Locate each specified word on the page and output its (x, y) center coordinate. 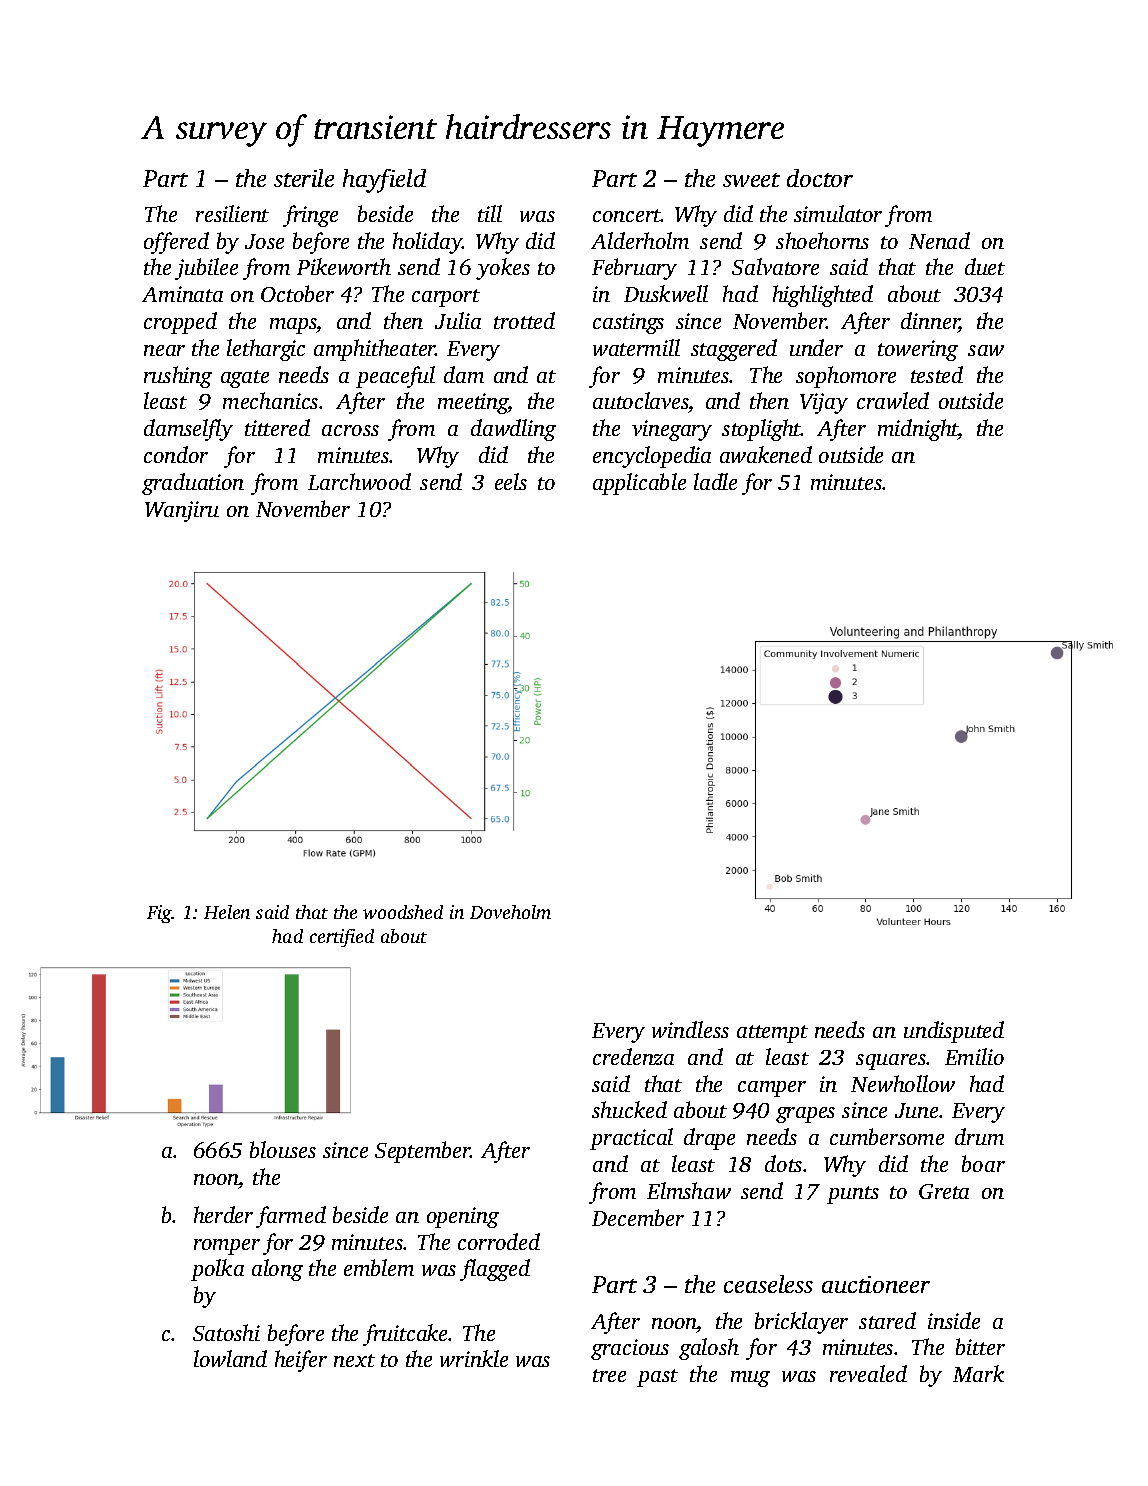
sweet (751, 180)
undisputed (954, 1032)
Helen (227, 912)
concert (627, 215)
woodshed (403, 912)
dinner (930, 322)
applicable (639, 484)
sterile (304, 178)
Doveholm (510, 912)
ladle (715, 481)
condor (176, 454)
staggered (734, 350)
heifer (301, 1361)
